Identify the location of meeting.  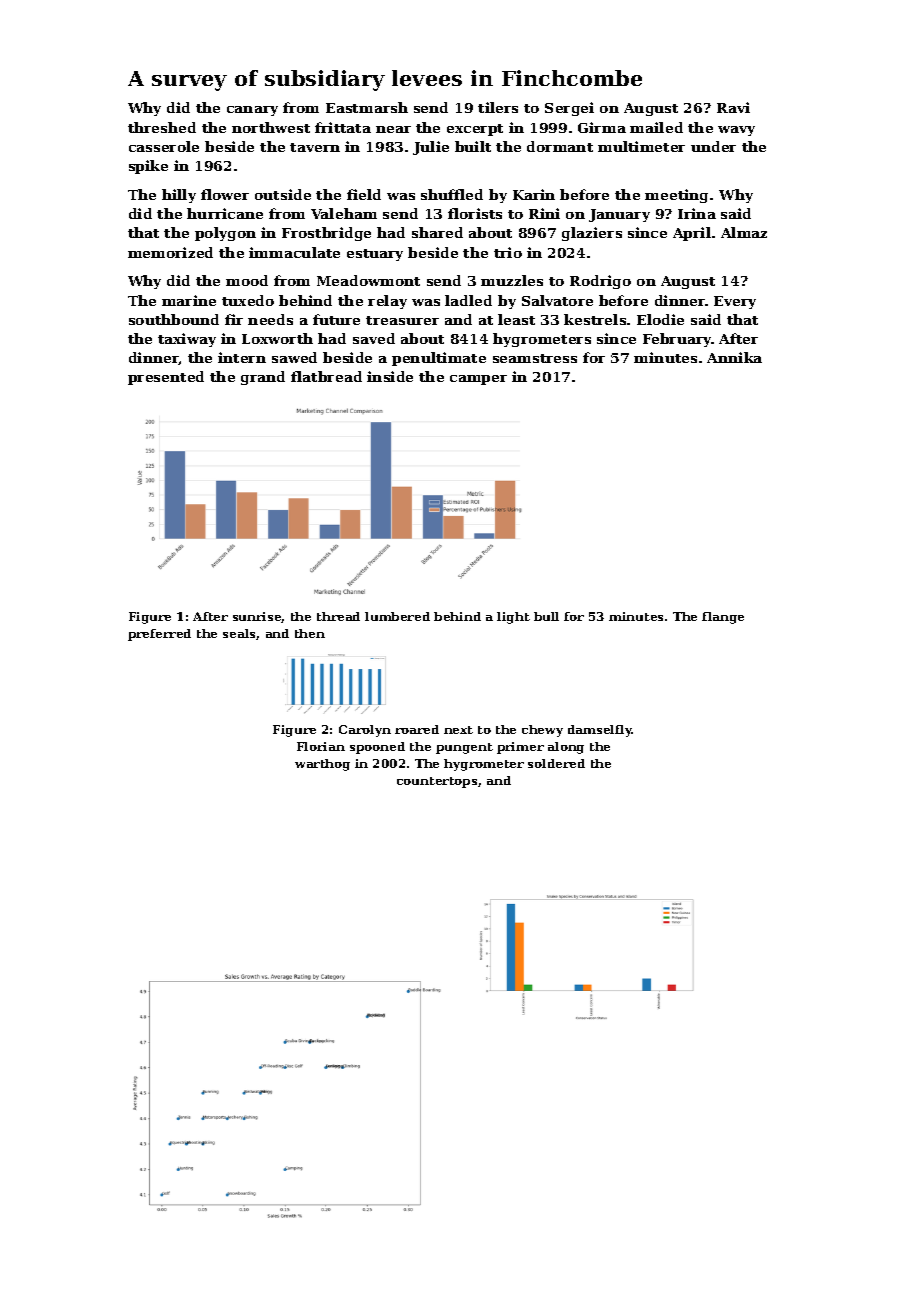
(676, 196).
